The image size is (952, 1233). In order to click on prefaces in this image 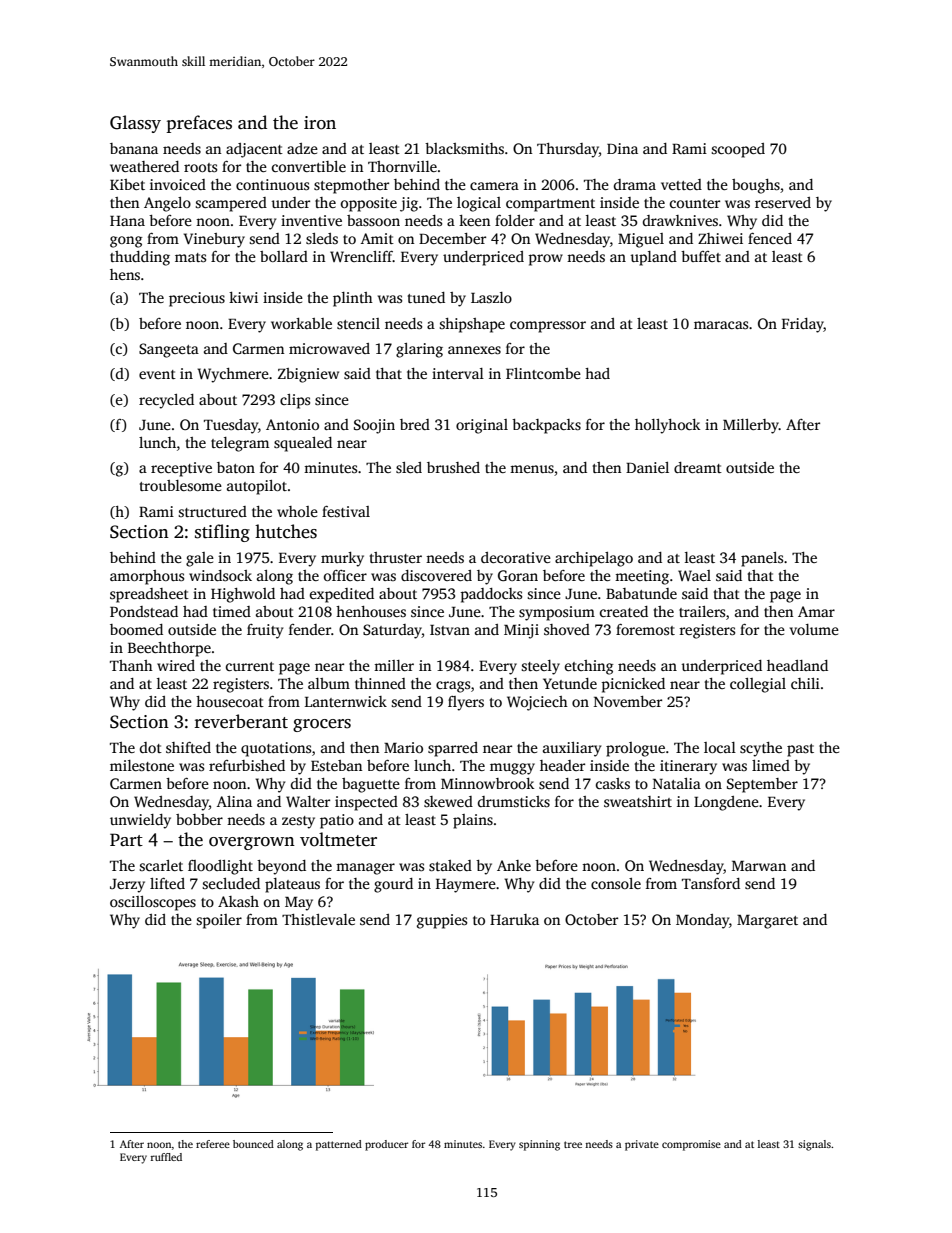, I will do `click(199, 124)`.
